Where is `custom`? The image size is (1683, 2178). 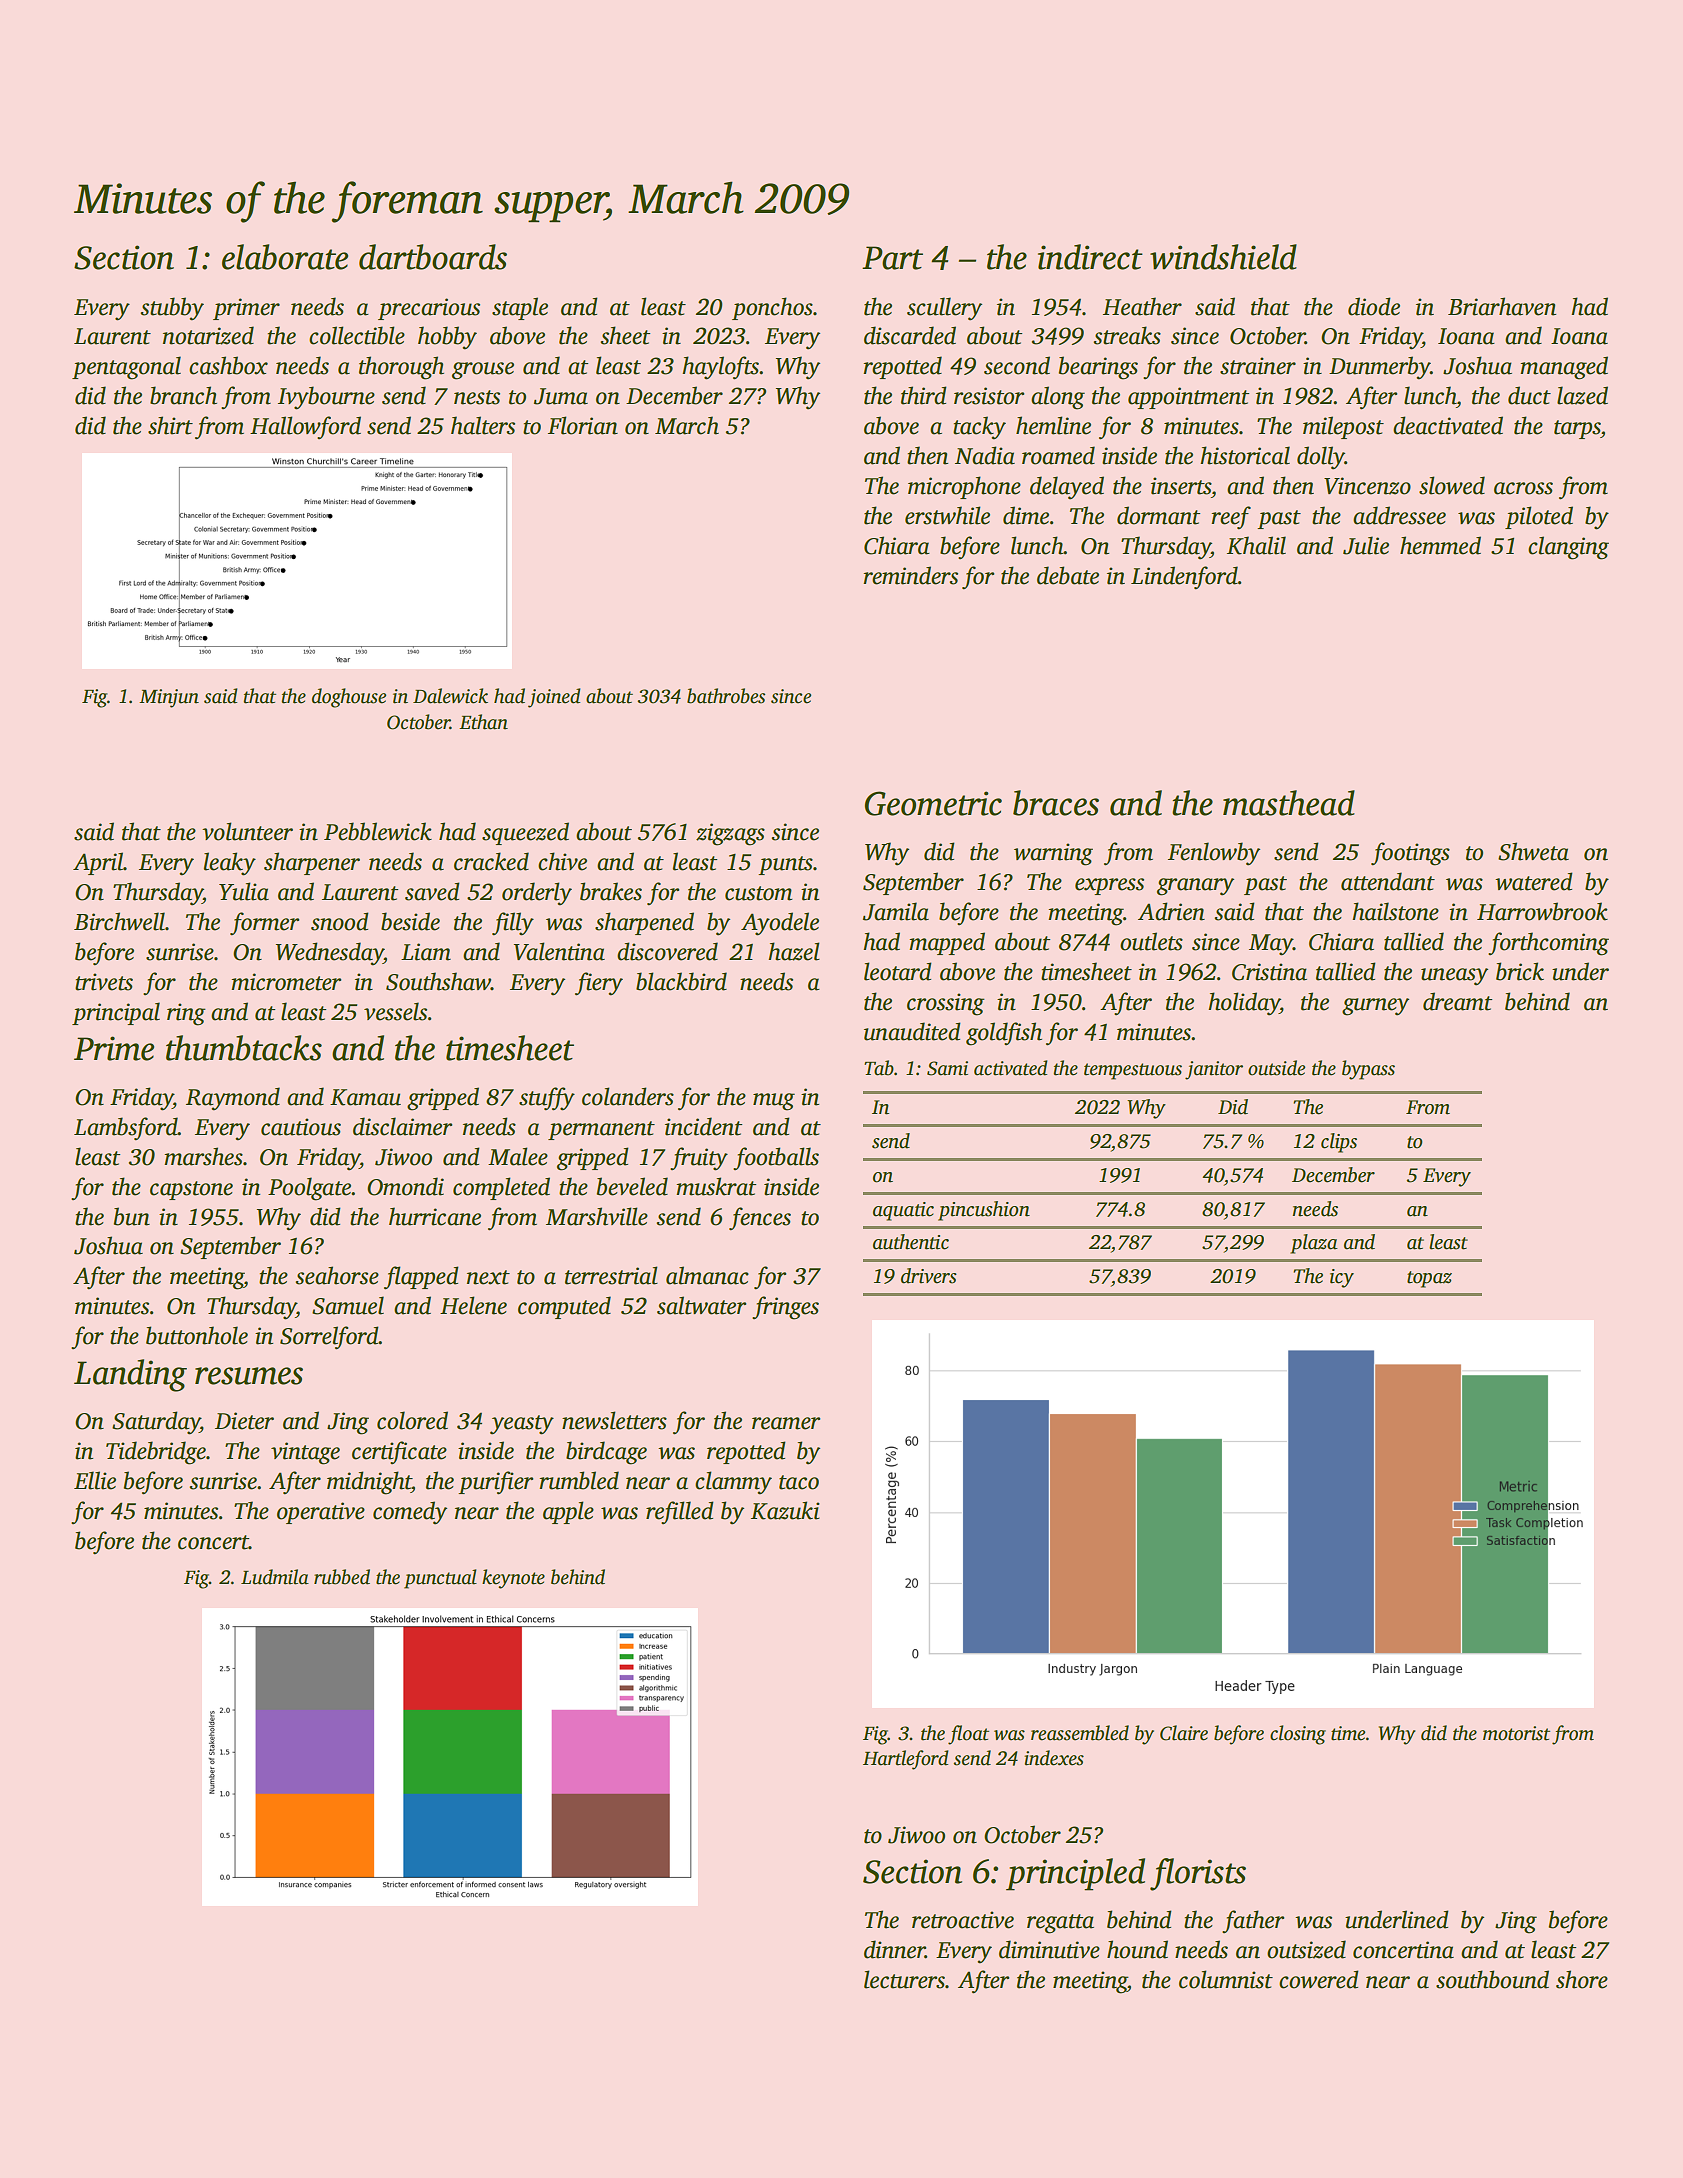 custom is located at coordinates (758, 893).
